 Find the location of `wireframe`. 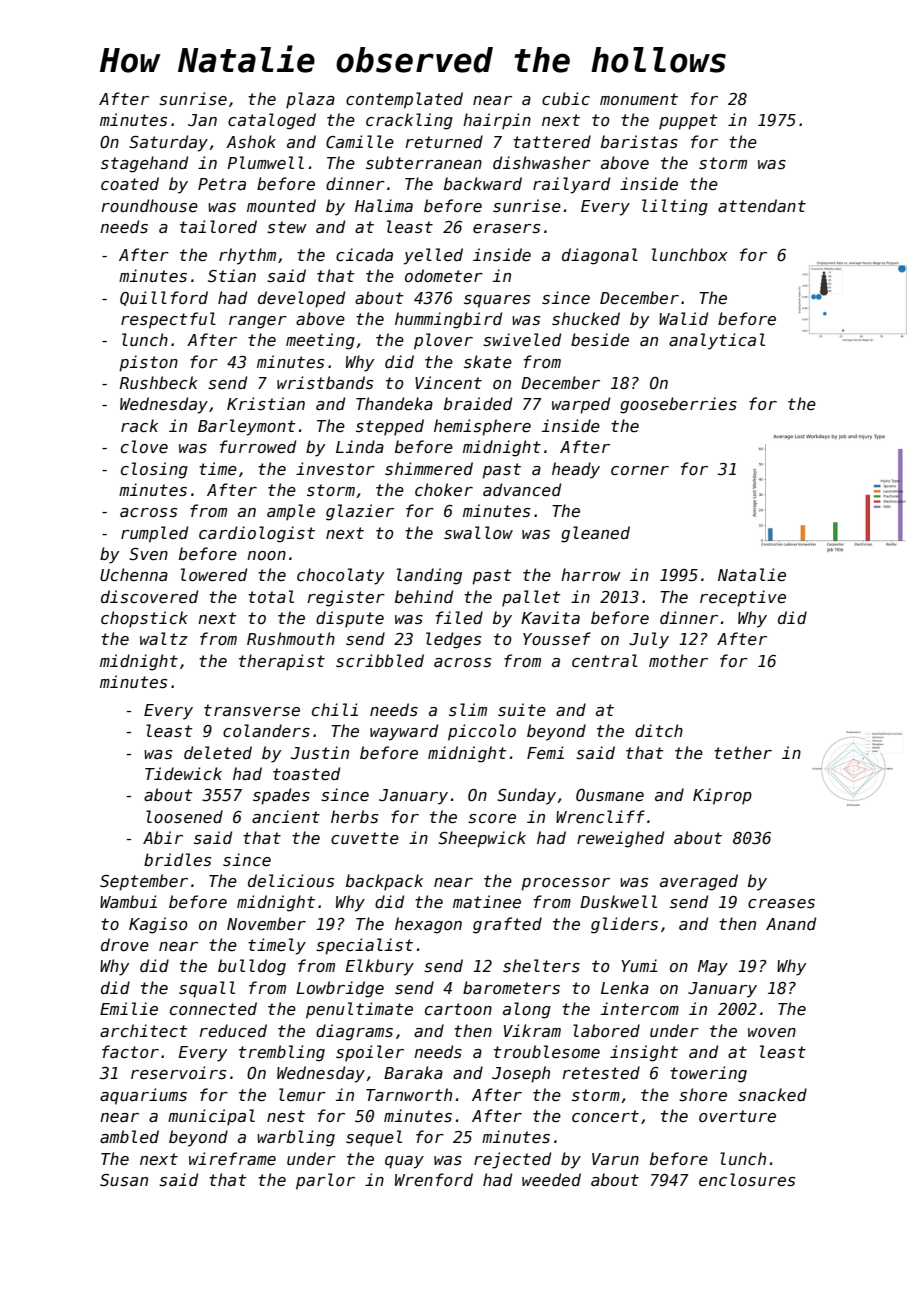

wireframe is located at coordinates (232, 1158).
